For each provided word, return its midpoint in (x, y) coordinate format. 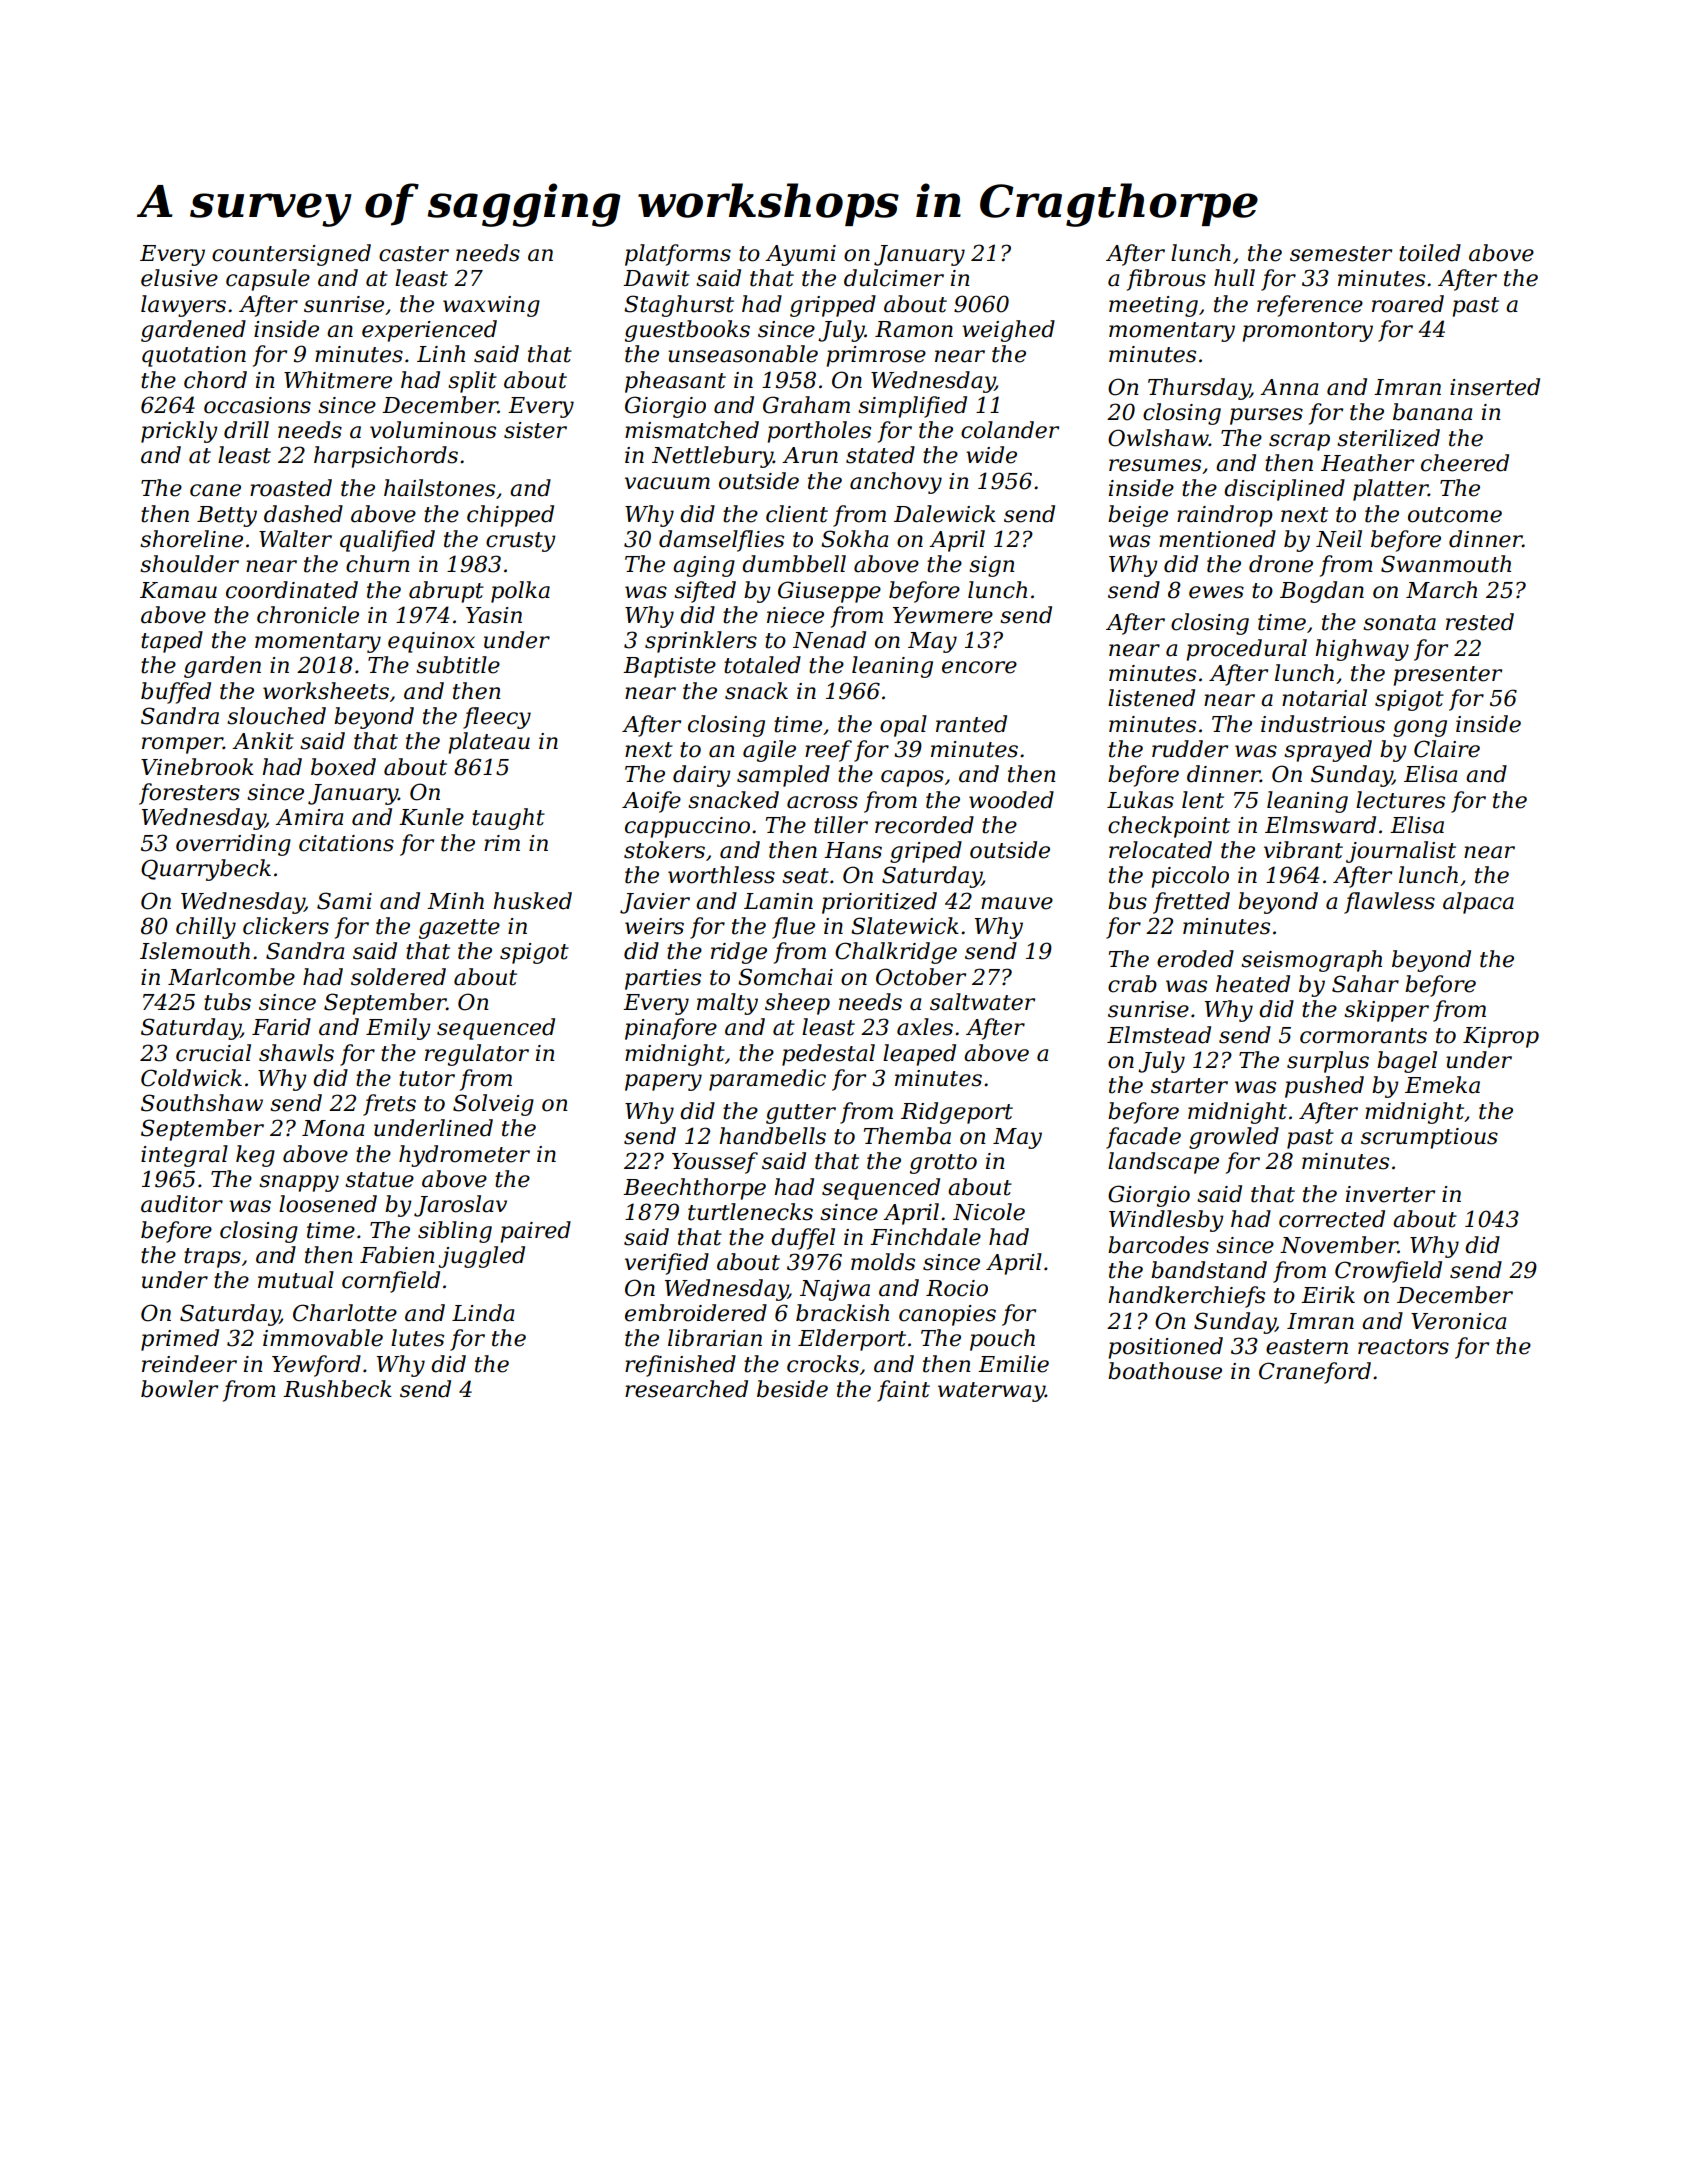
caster (414, 254)
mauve (1017, 903)
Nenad (829, 640)
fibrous (1166, 280)
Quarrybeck (206, 870)
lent (1203, 800)
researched (686, 1389)
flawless (1389, 903)
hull (1234, 278)
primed (180, 1340)
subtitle (458, 665)
